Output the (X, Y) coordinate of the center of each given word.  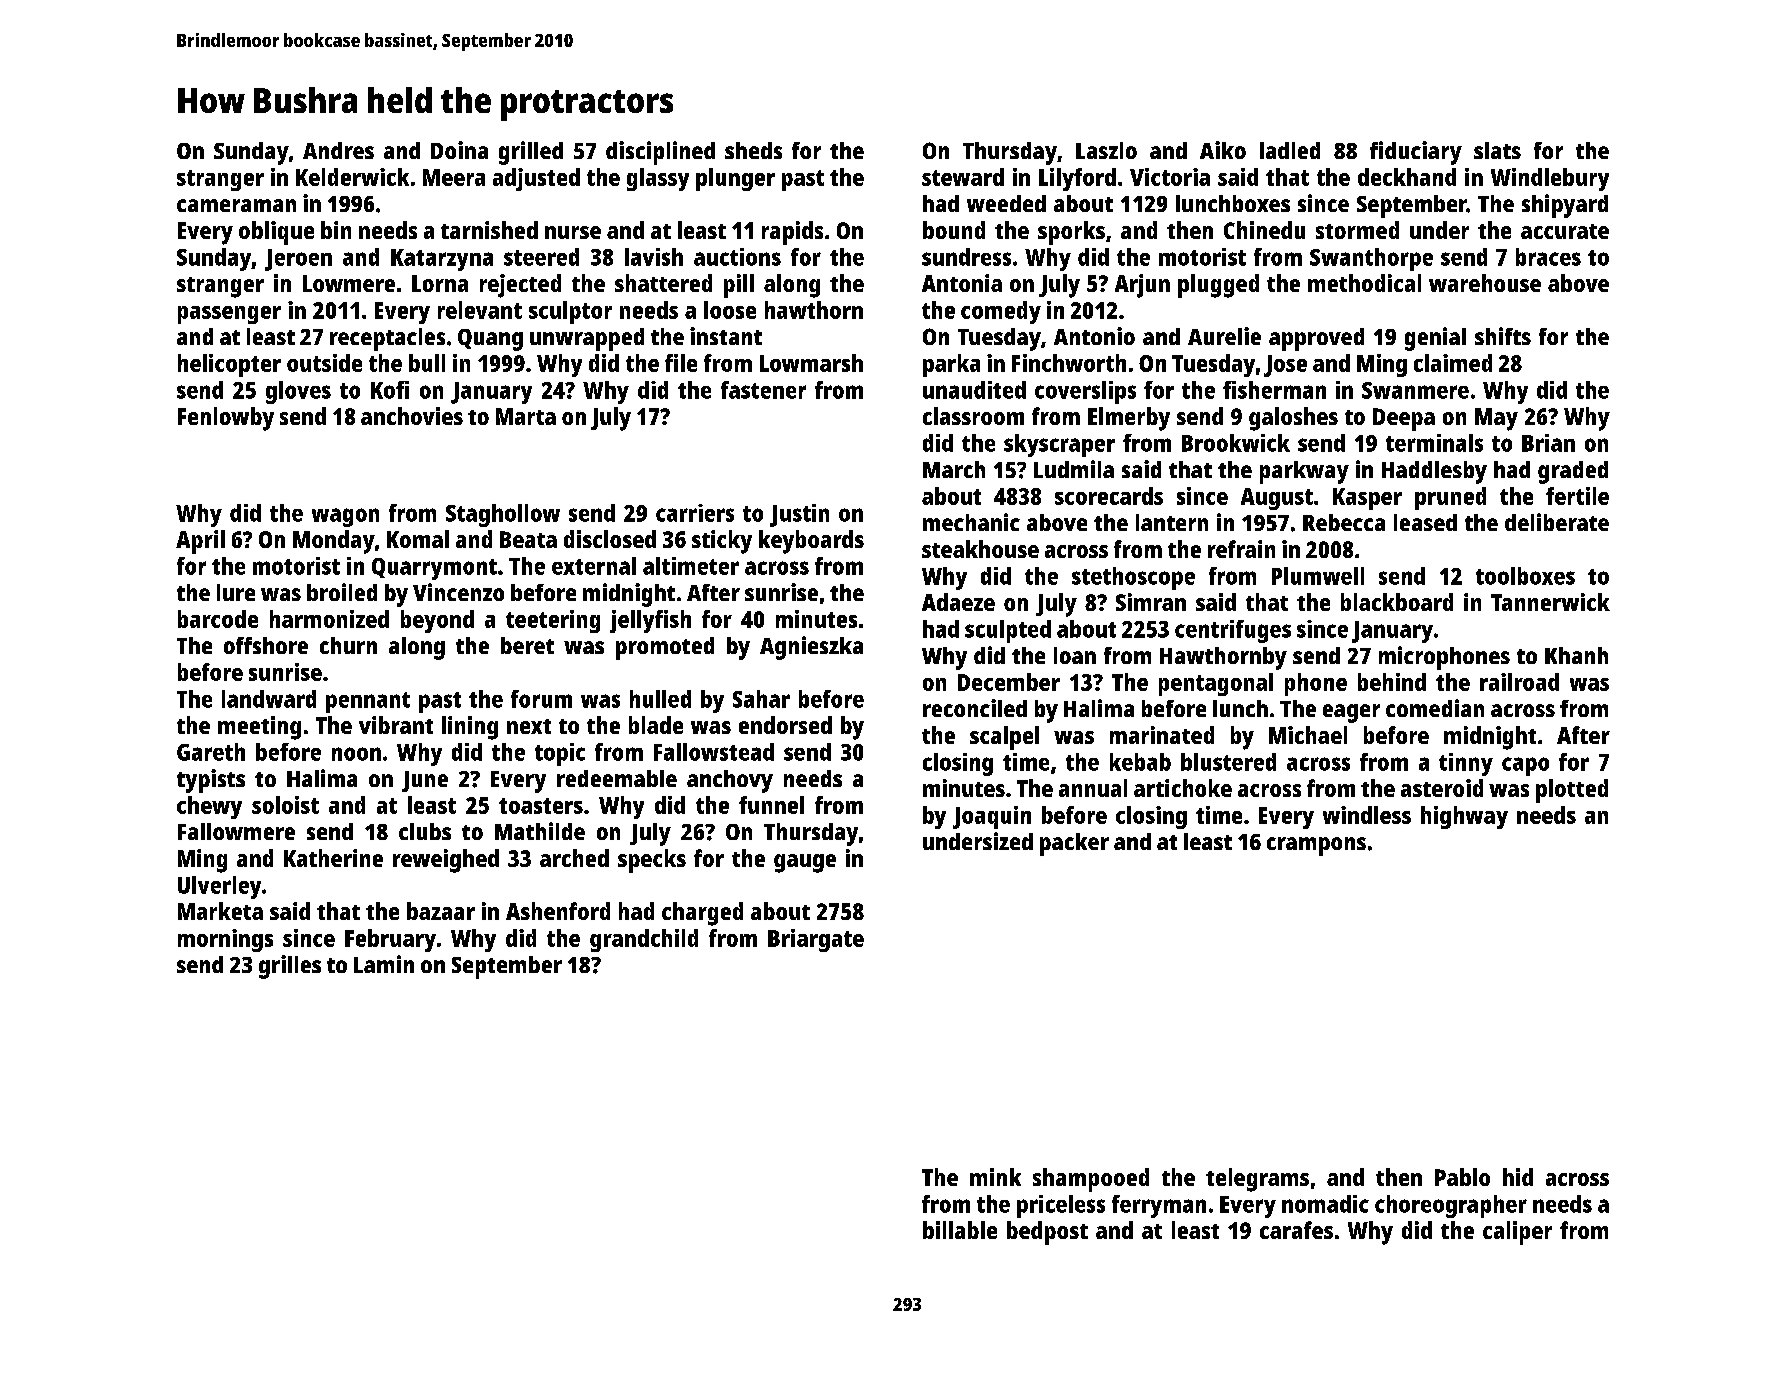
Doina (459, 150)
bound (954, 230)
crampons (1316, 846)
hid (1518, 1177)
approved (1316, 339)
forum (541, 699)
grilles (290, 967)
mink (995, 1177)
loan (1075, 655)
